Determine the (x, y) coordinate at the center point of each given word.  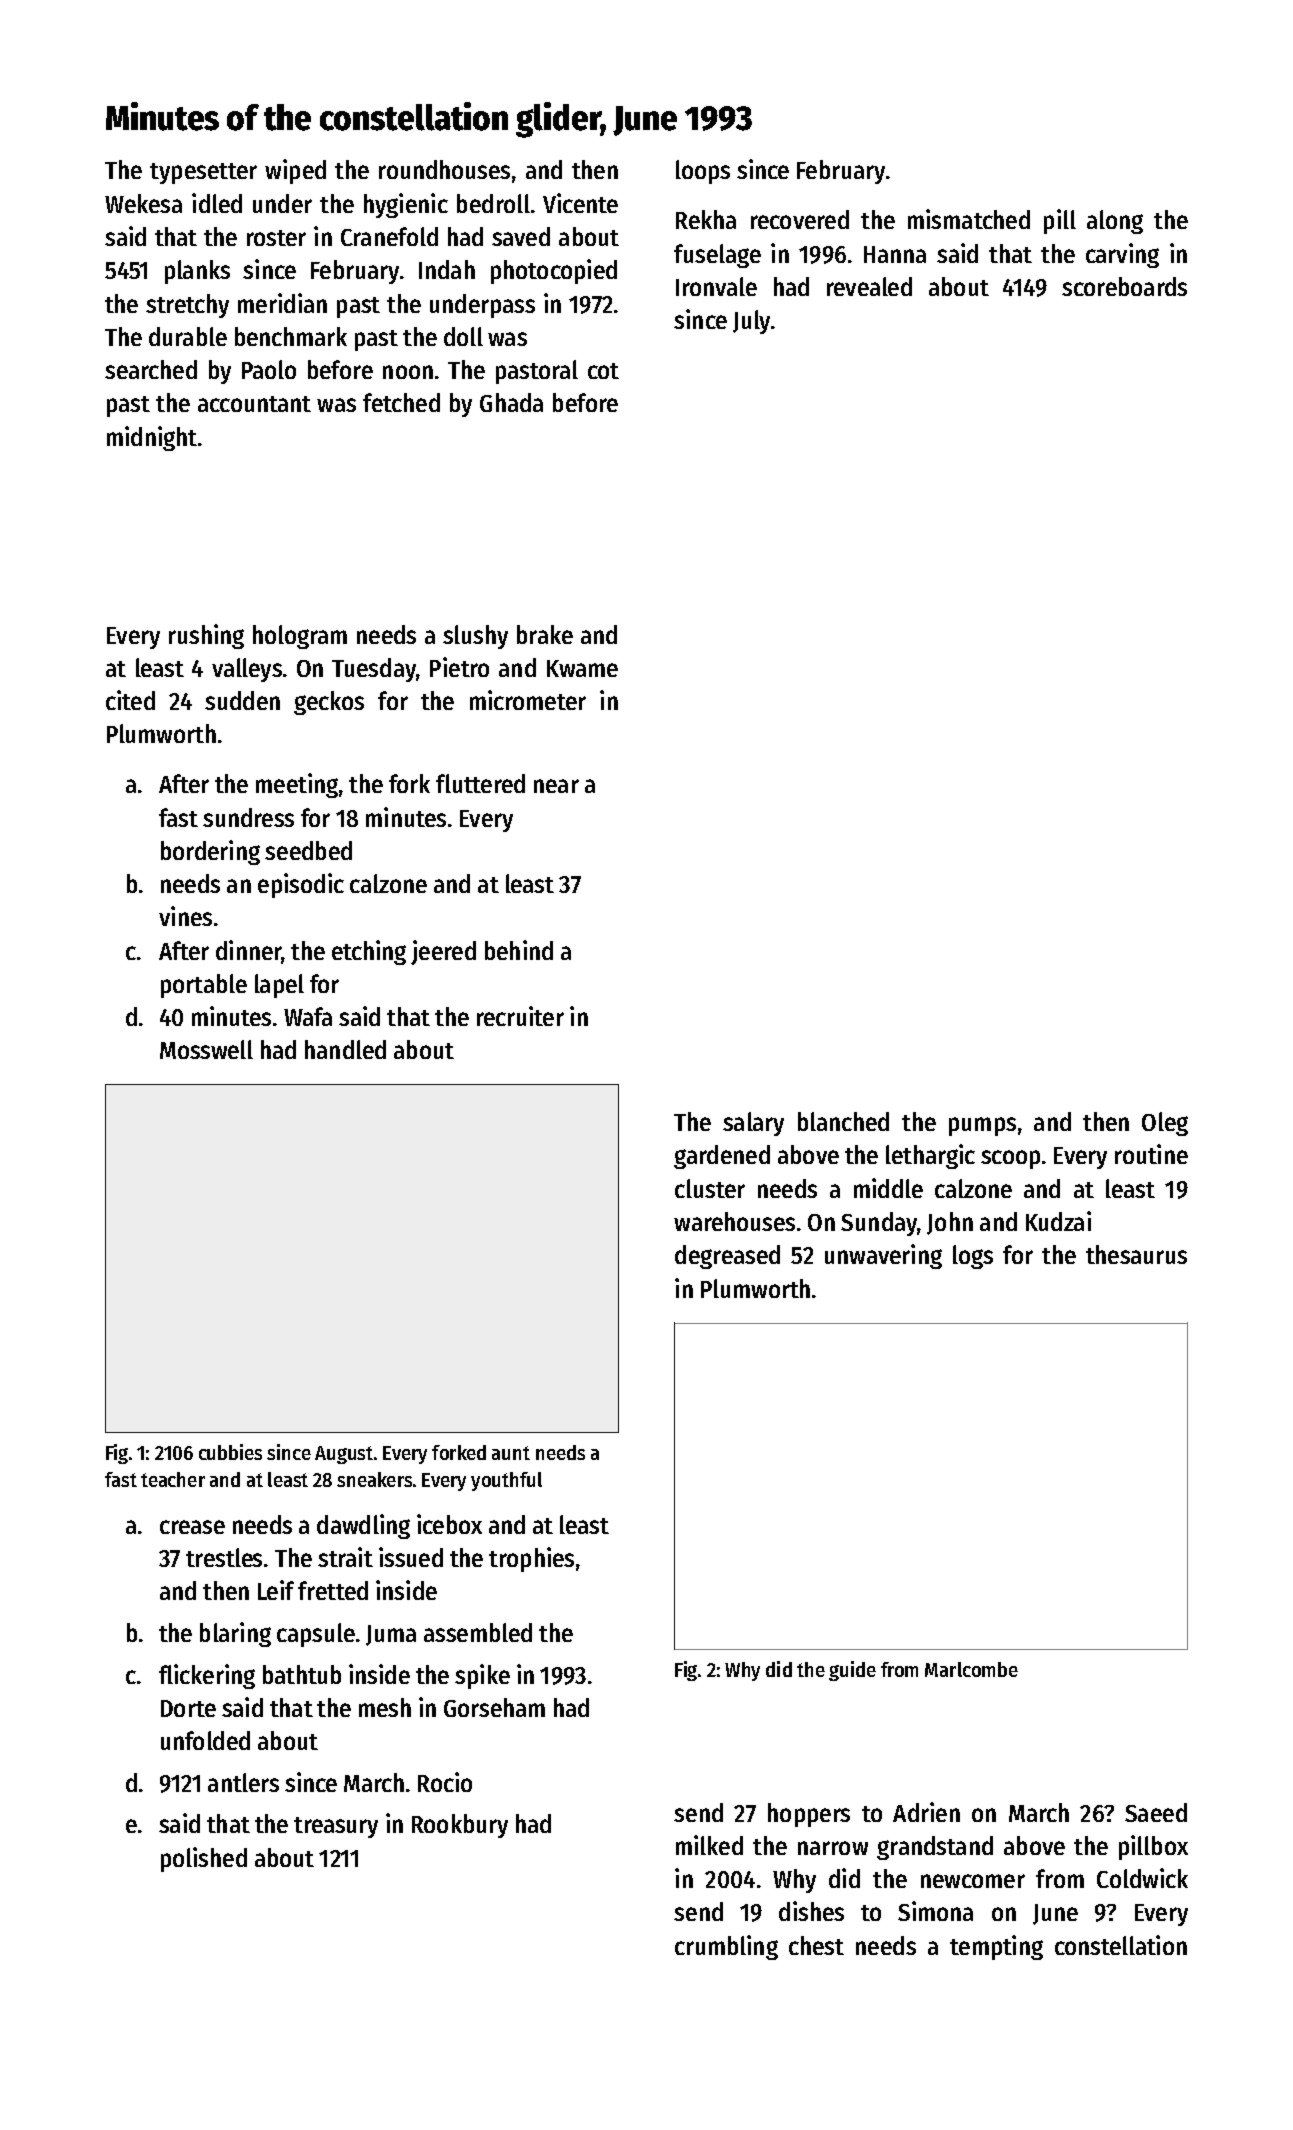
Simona (935, 1911)
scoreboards (1124, 286)
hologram (300, 637)
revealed (869, 286)
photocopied (554, 271)
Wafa (308, 1016)
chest (816, 1945)
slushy (475, 637)
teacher (173, 1479)
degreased (727, 1257)
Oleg (1165, 1124)
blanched (843, 1121)
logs (973, 1257)
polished (204, 1859)
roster (276, 238)
